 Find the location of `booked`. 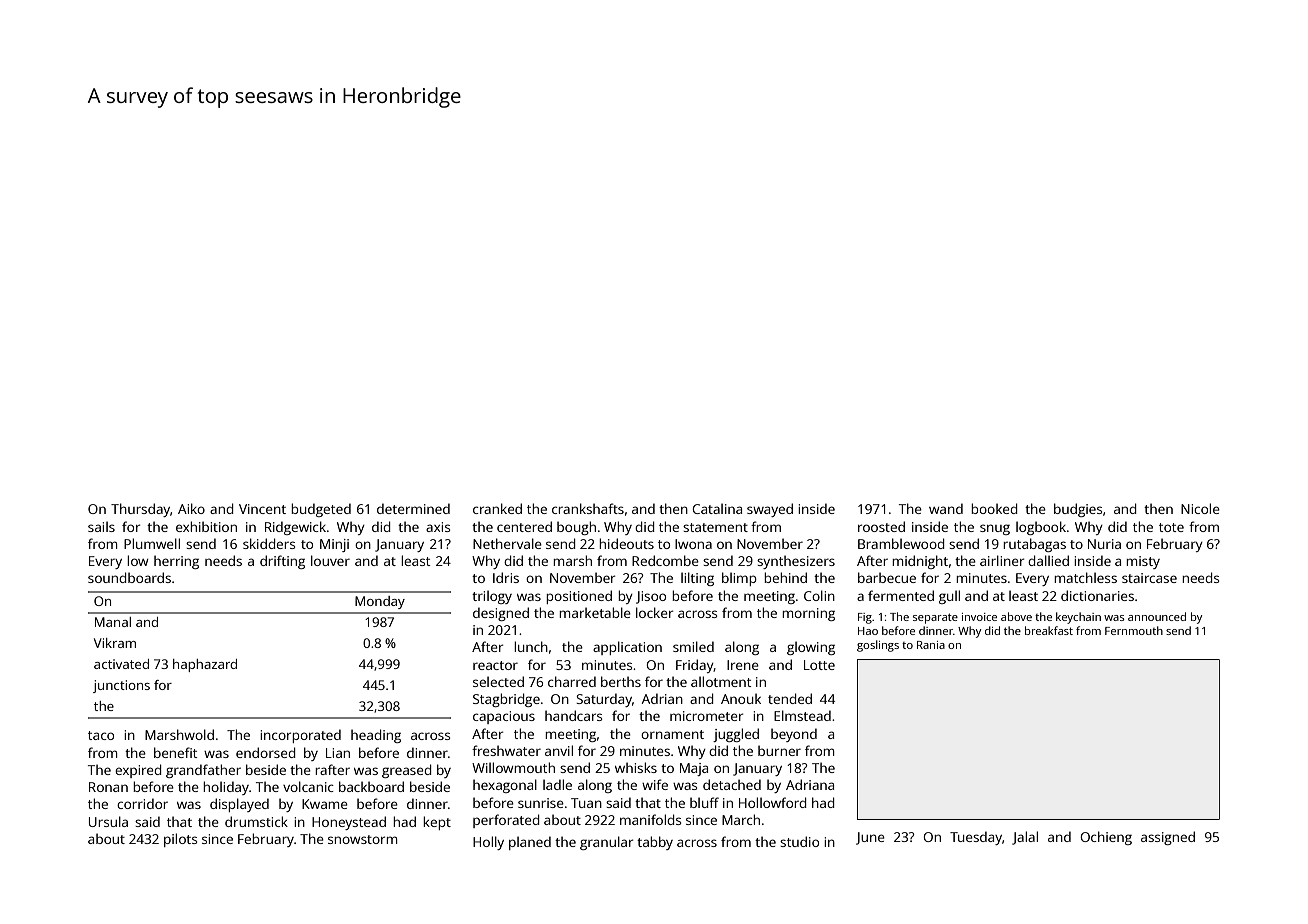

booked is located at coordinates (994, 508).
